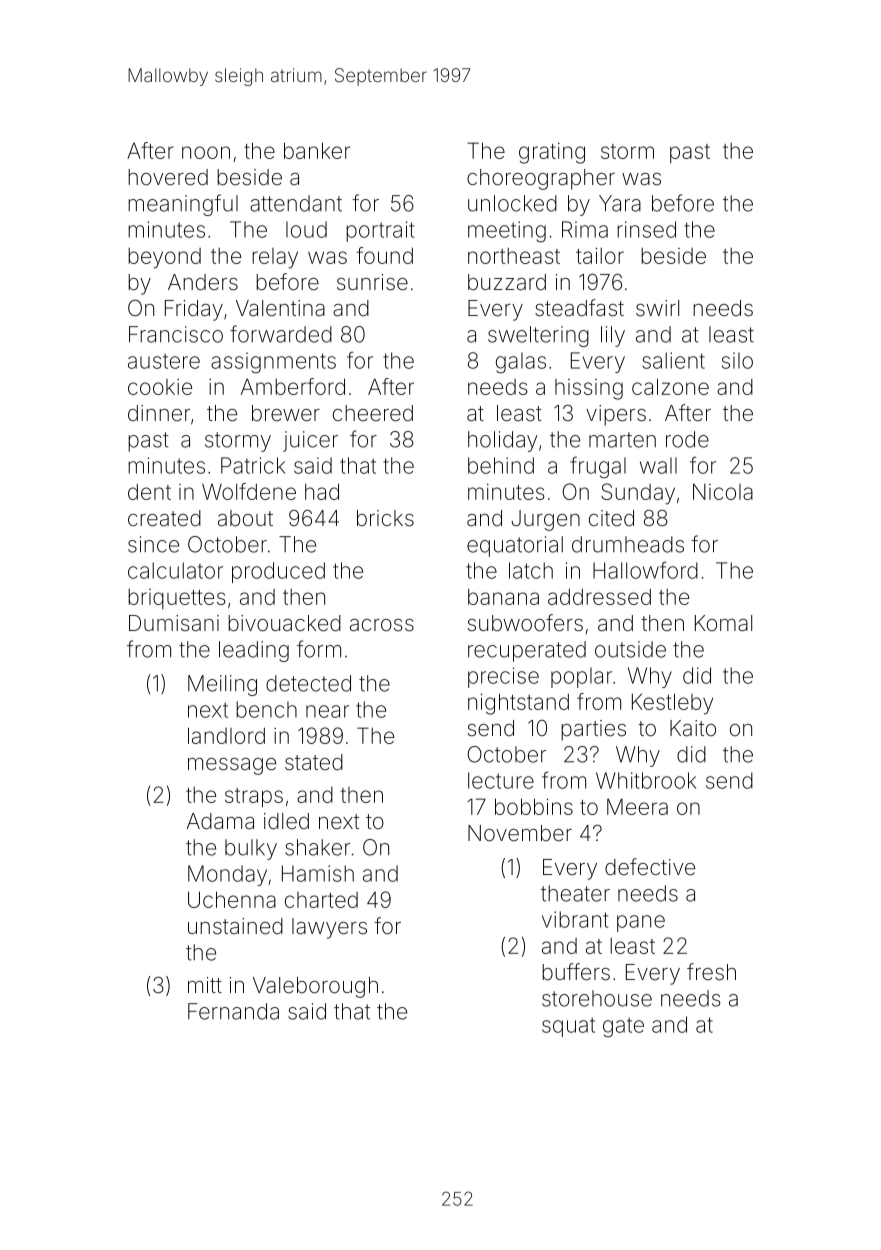 This screenshot has width=881, height=1250. I want to click on squat, so click(568, 1027).
